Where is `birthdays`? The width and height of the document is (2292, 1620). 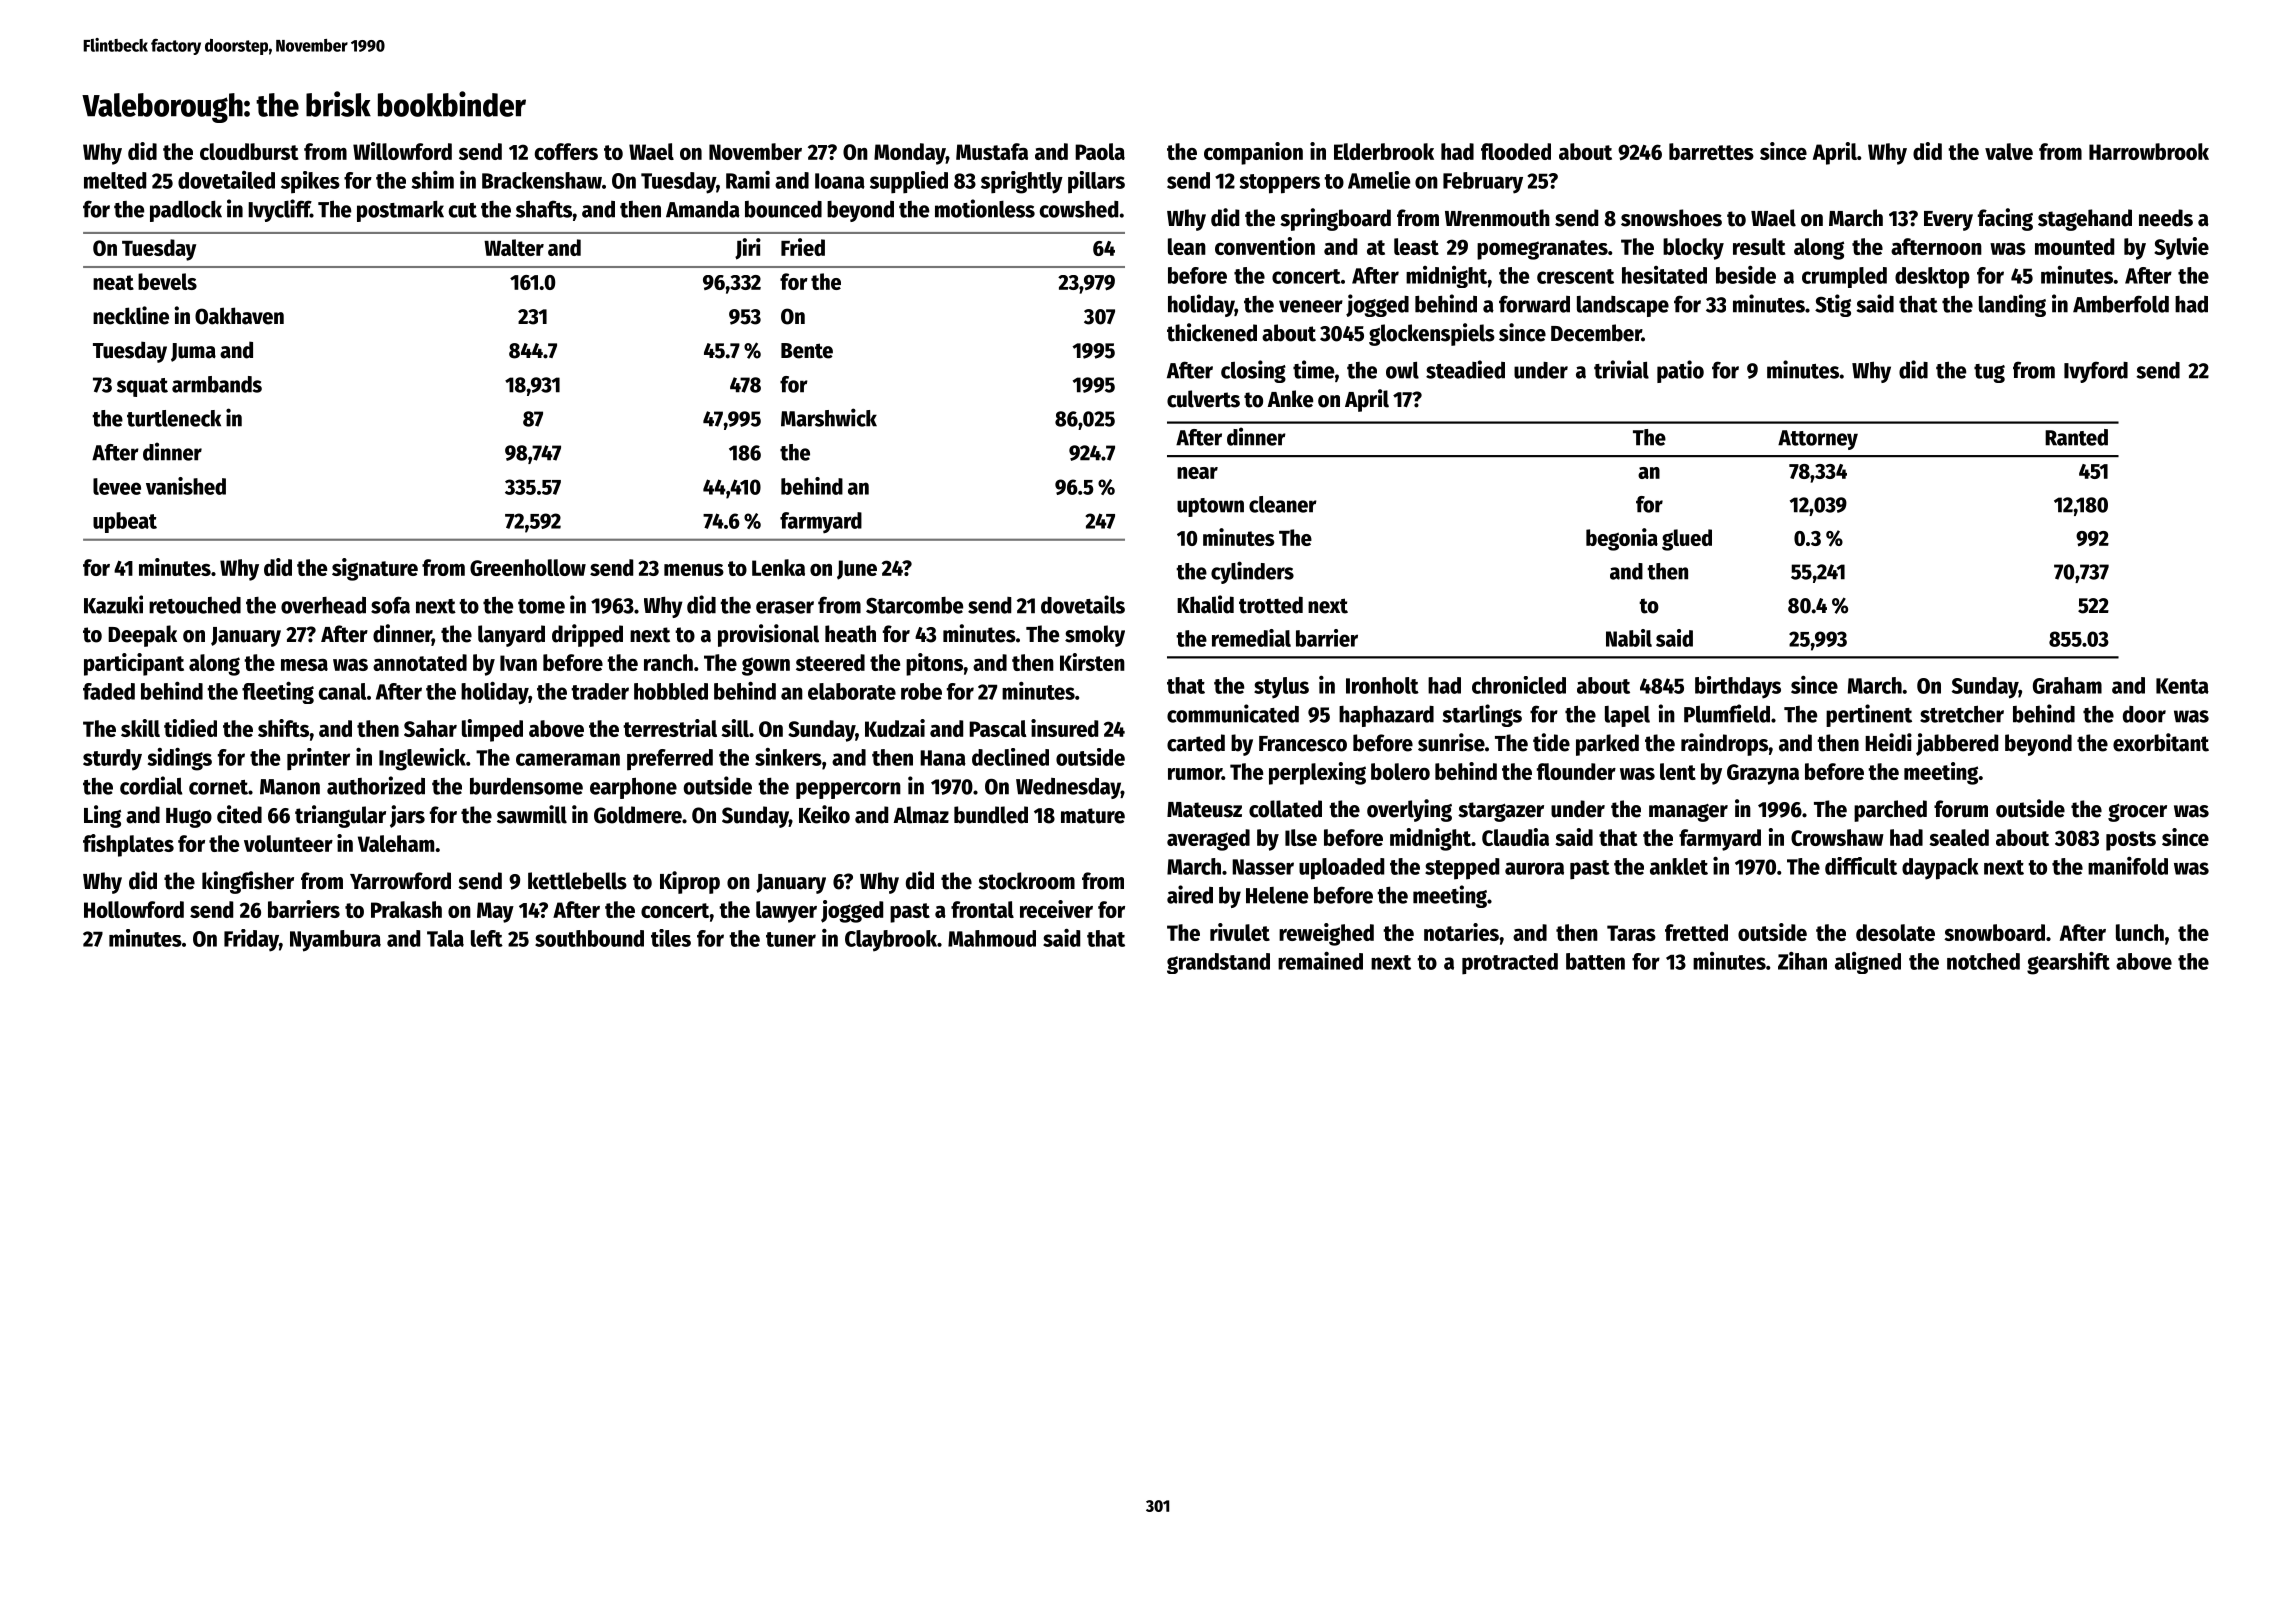 birthdays is located at coordinates (1738, 687).
